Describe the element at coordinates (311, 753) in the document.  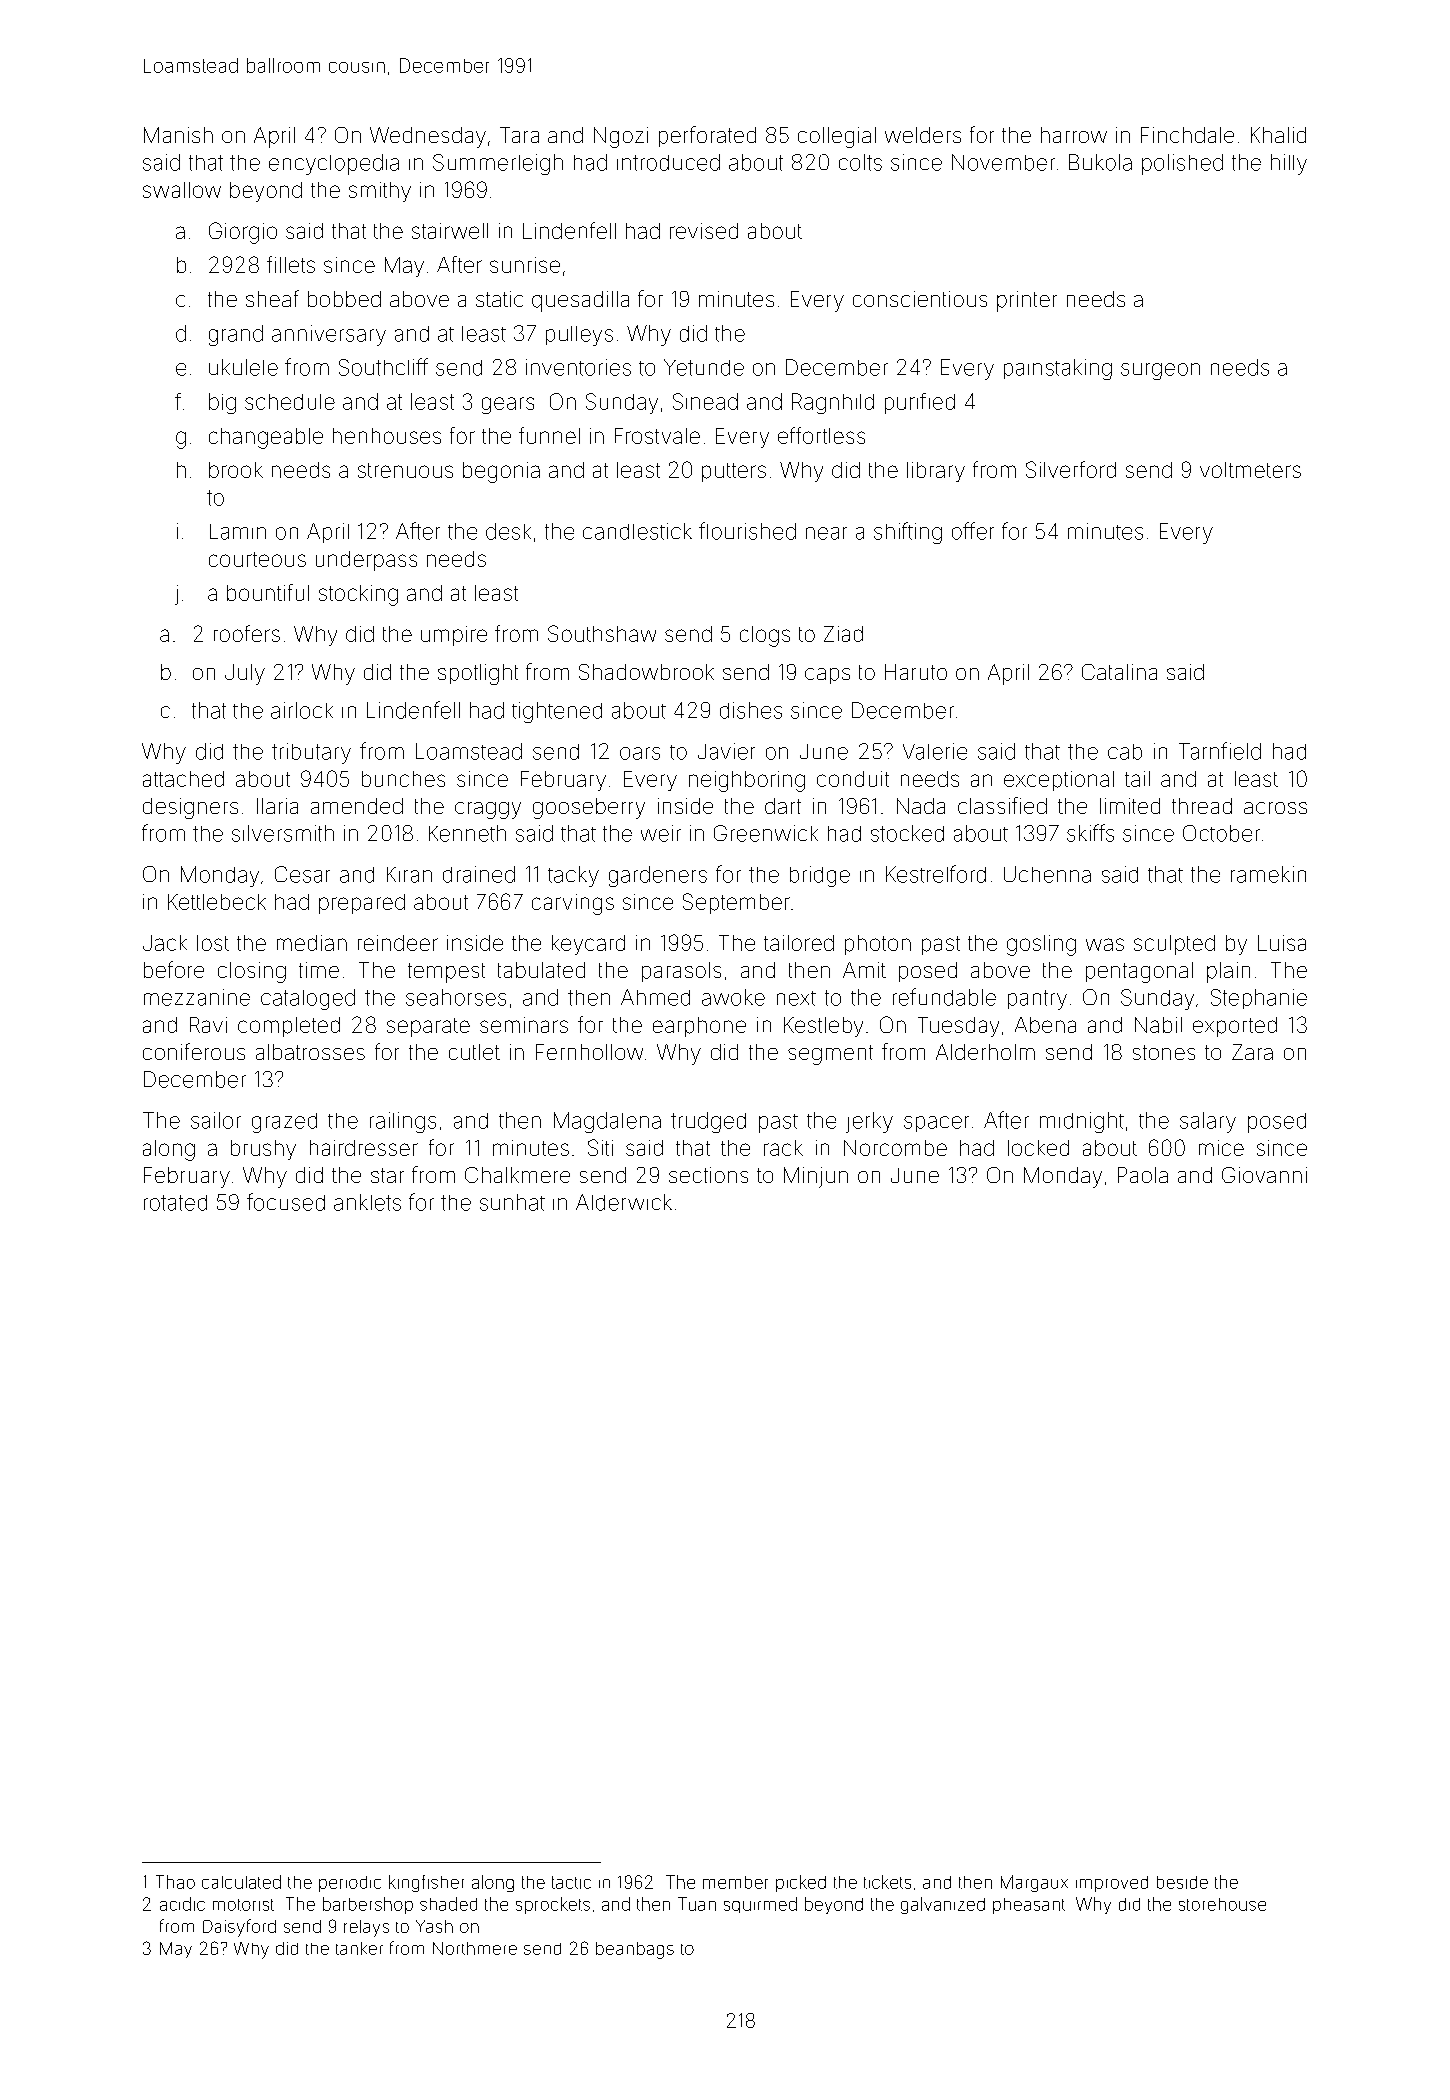
I see `tributary` at that location.
